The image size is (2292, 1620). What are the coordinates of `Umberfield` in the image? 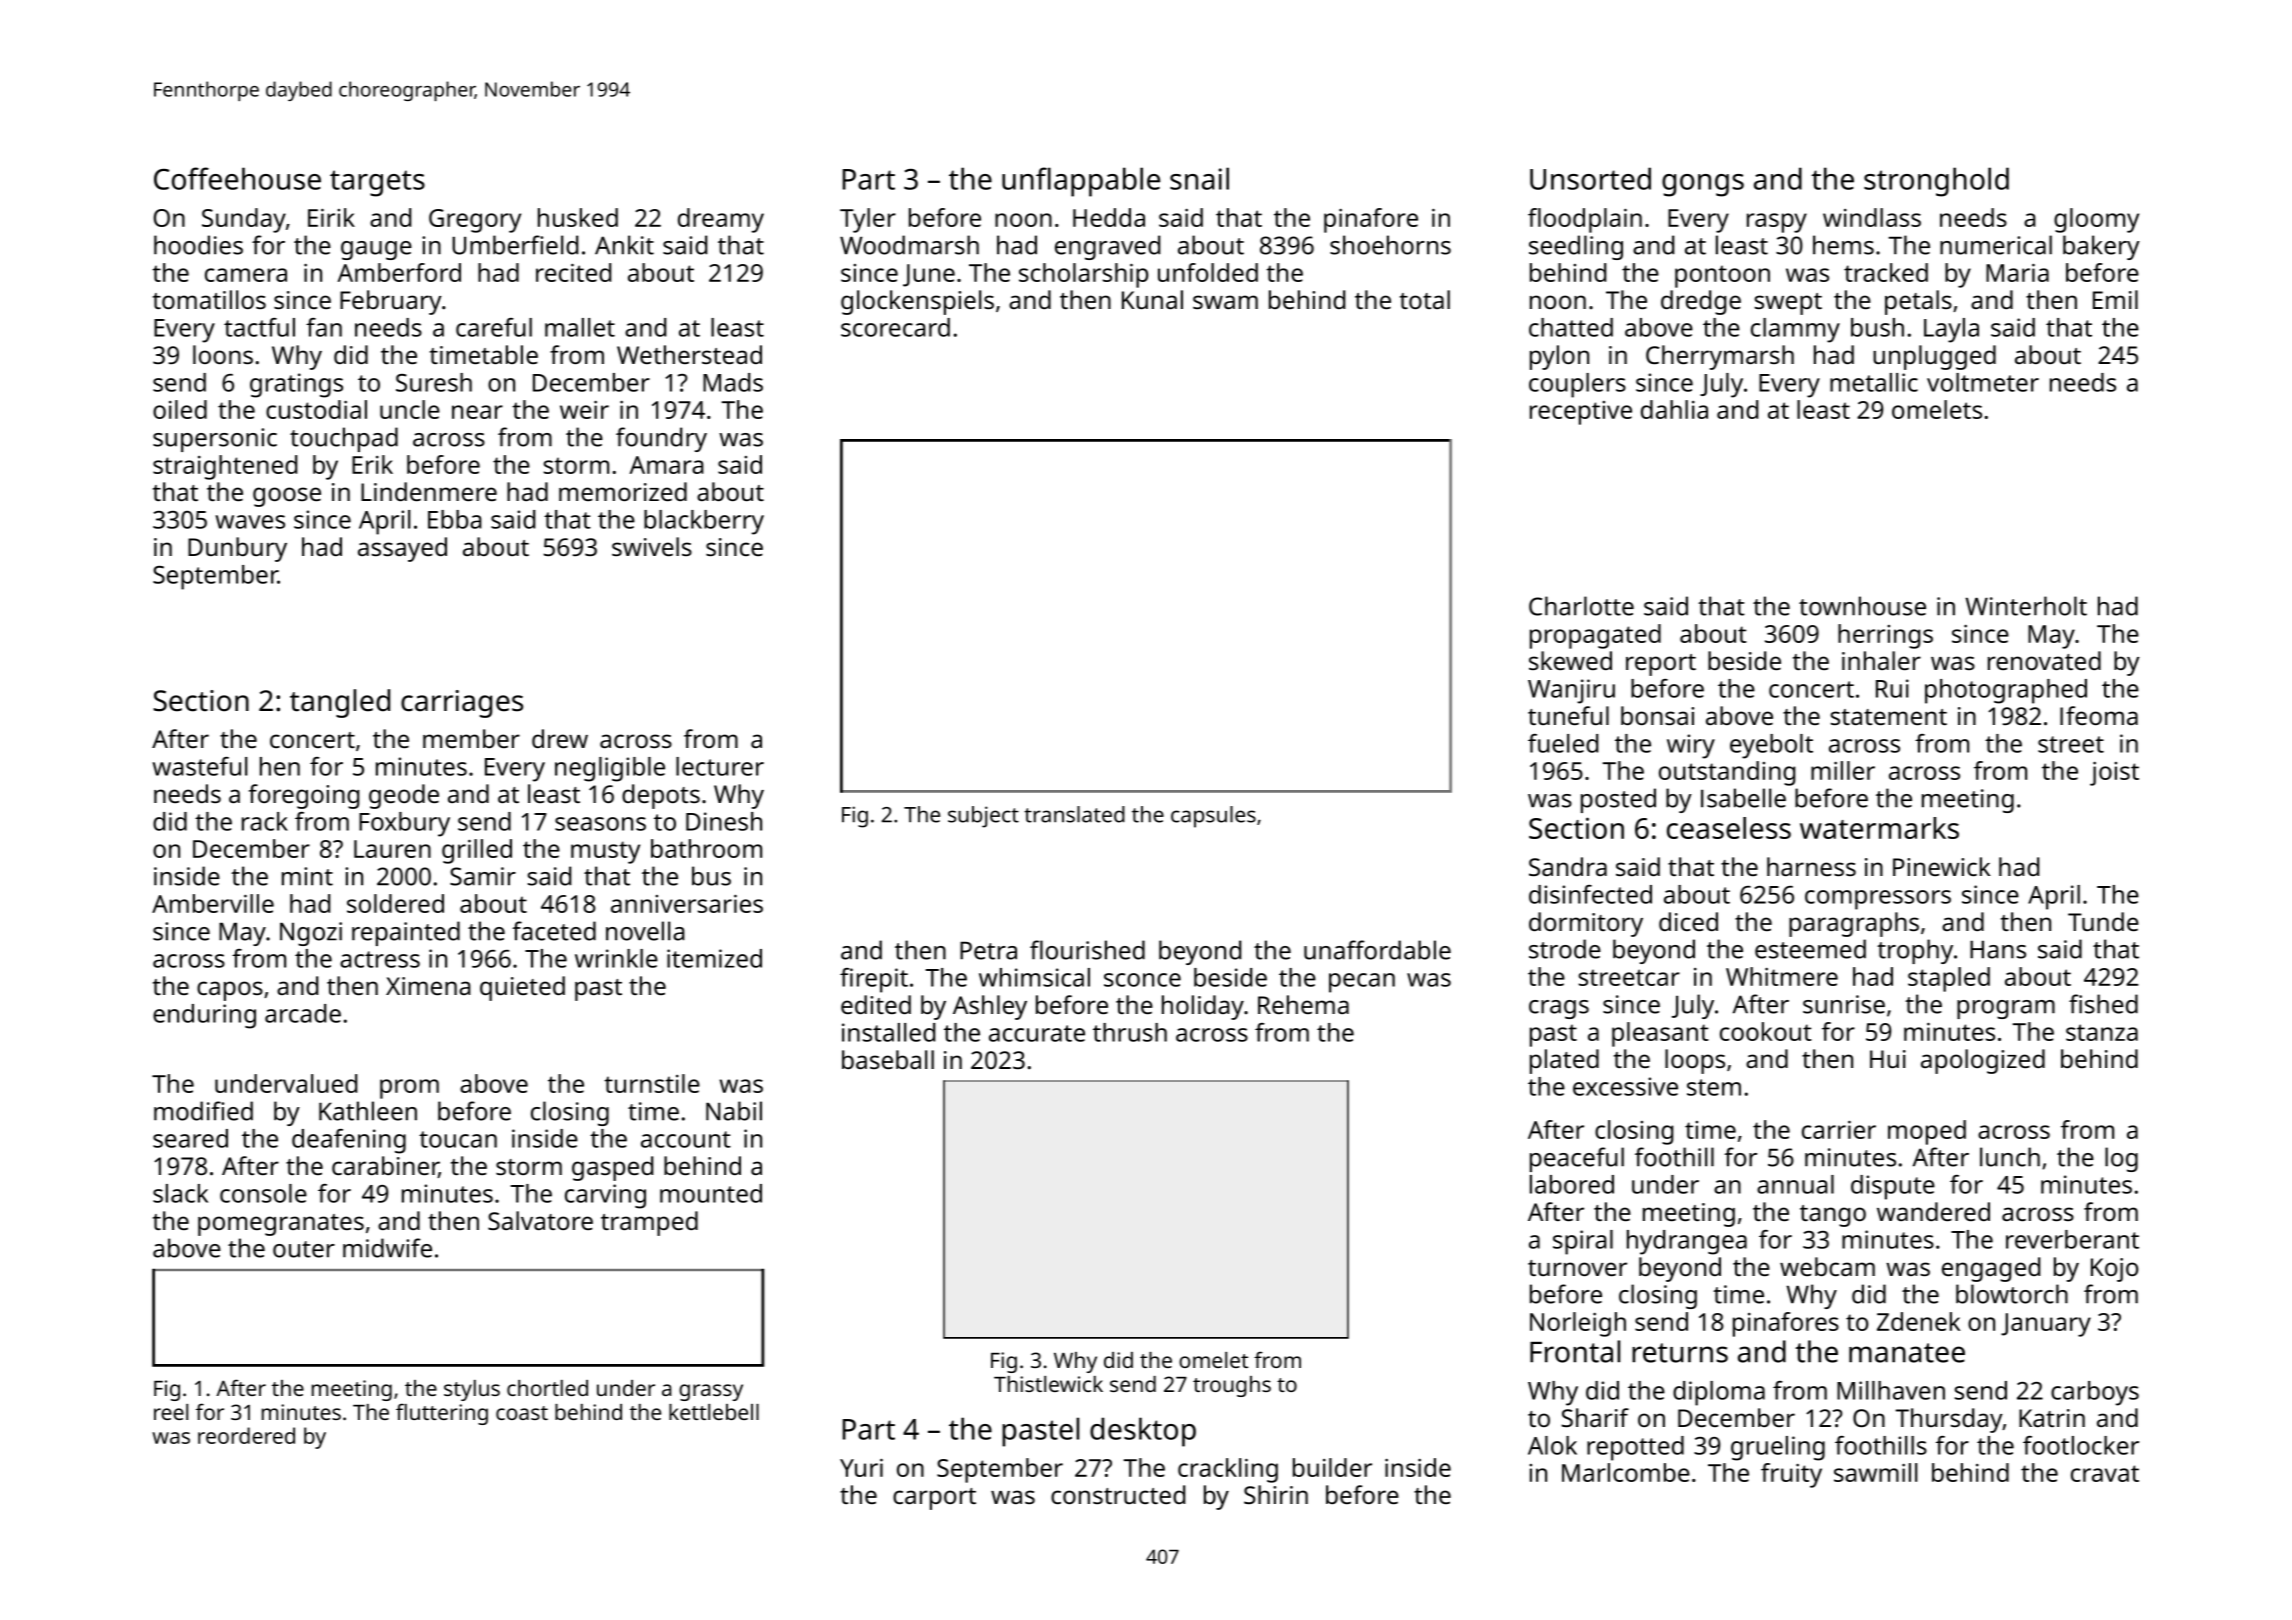 It's located at (515, 245).
